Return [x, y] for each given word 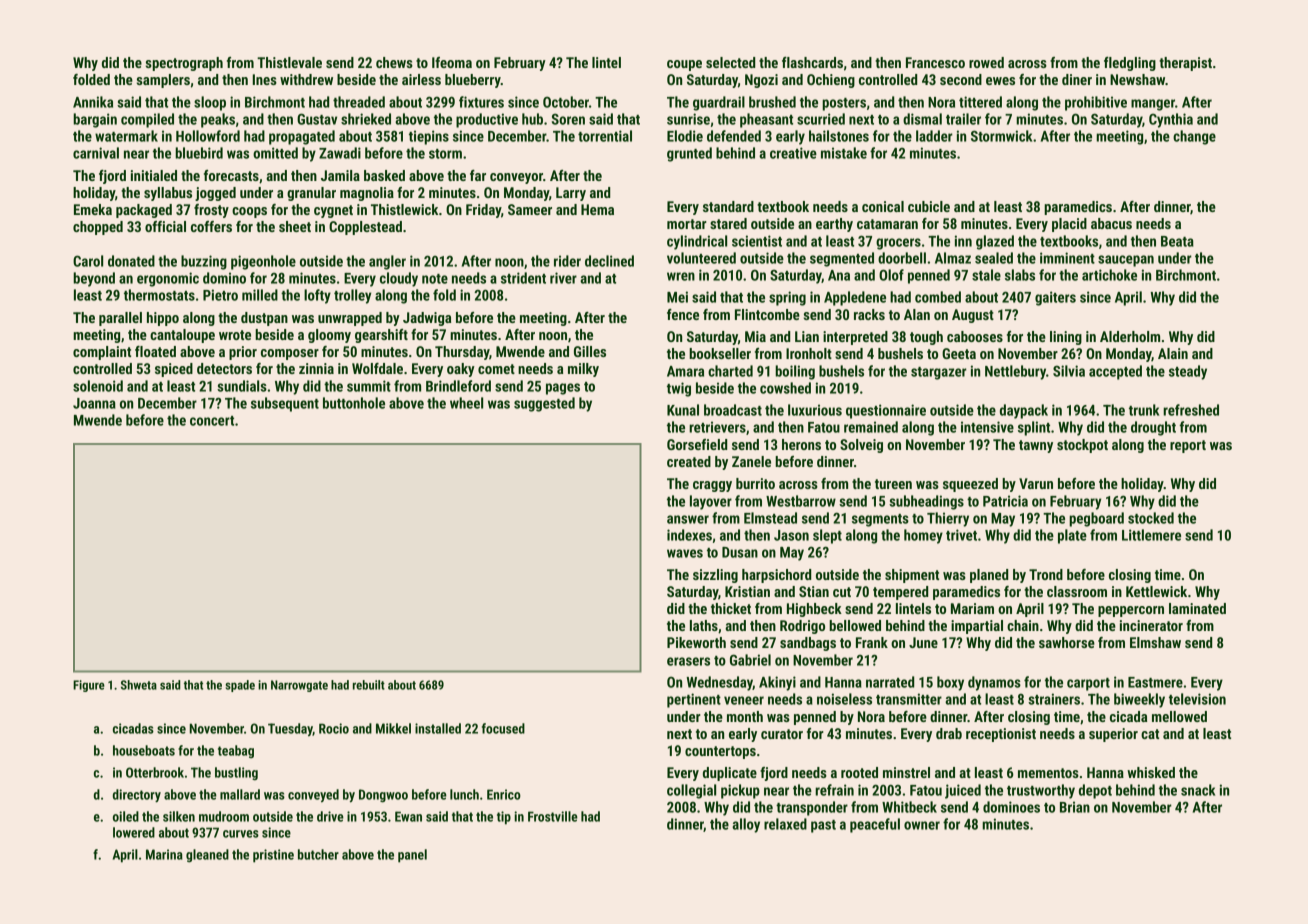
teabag [236, 751]
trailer [963, 119]
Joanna [94, 403]
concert [212, 421]
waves [685, 553]
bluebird [199, 153]
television [1197, 699]
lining [1066, 338]
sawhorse [1067, 642]
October [566, 102]
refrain [834, 790]
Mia [755, 336]
